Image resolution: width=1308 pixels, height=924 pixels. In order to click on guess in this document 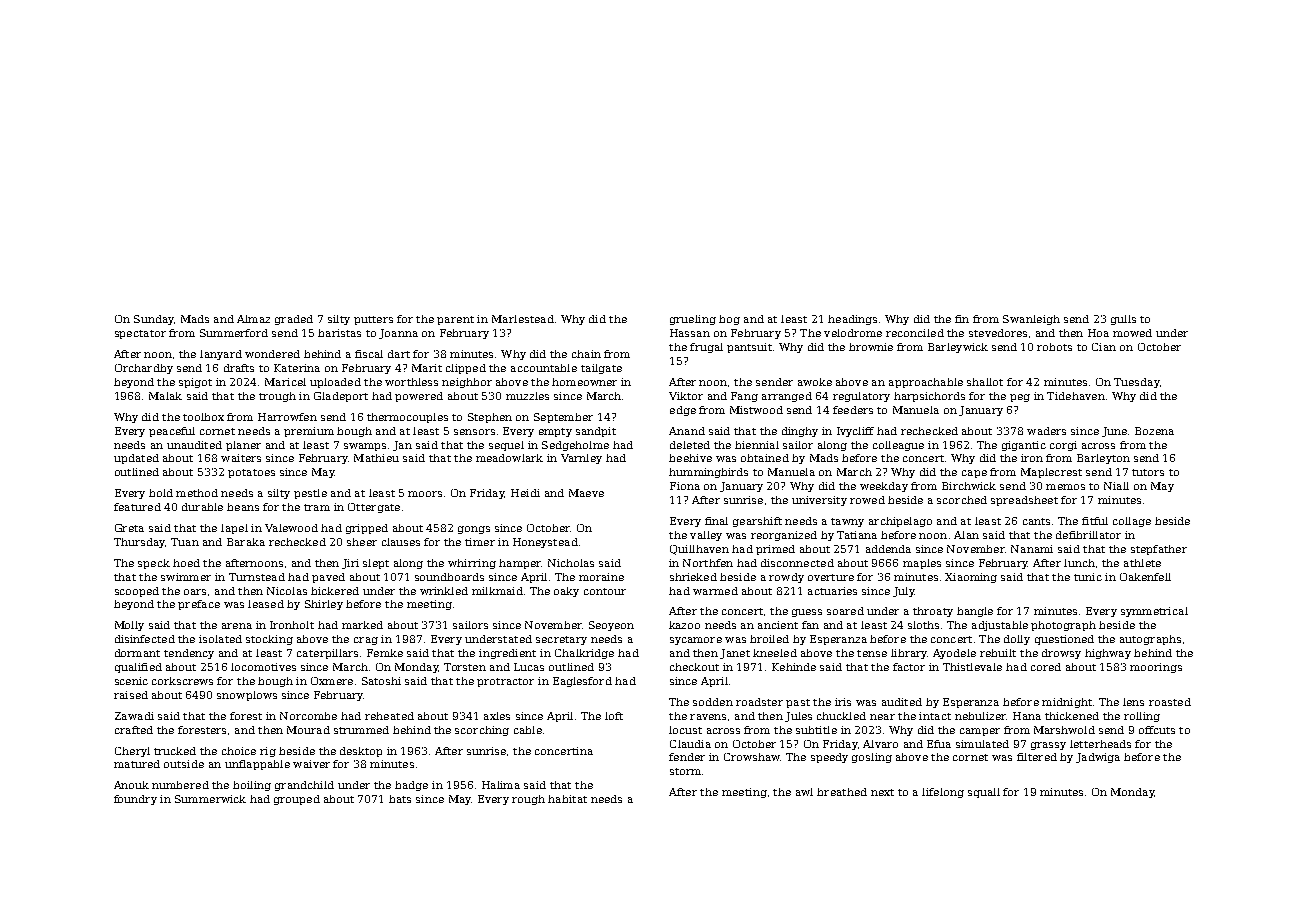, I will do `click(807, 613)`.
